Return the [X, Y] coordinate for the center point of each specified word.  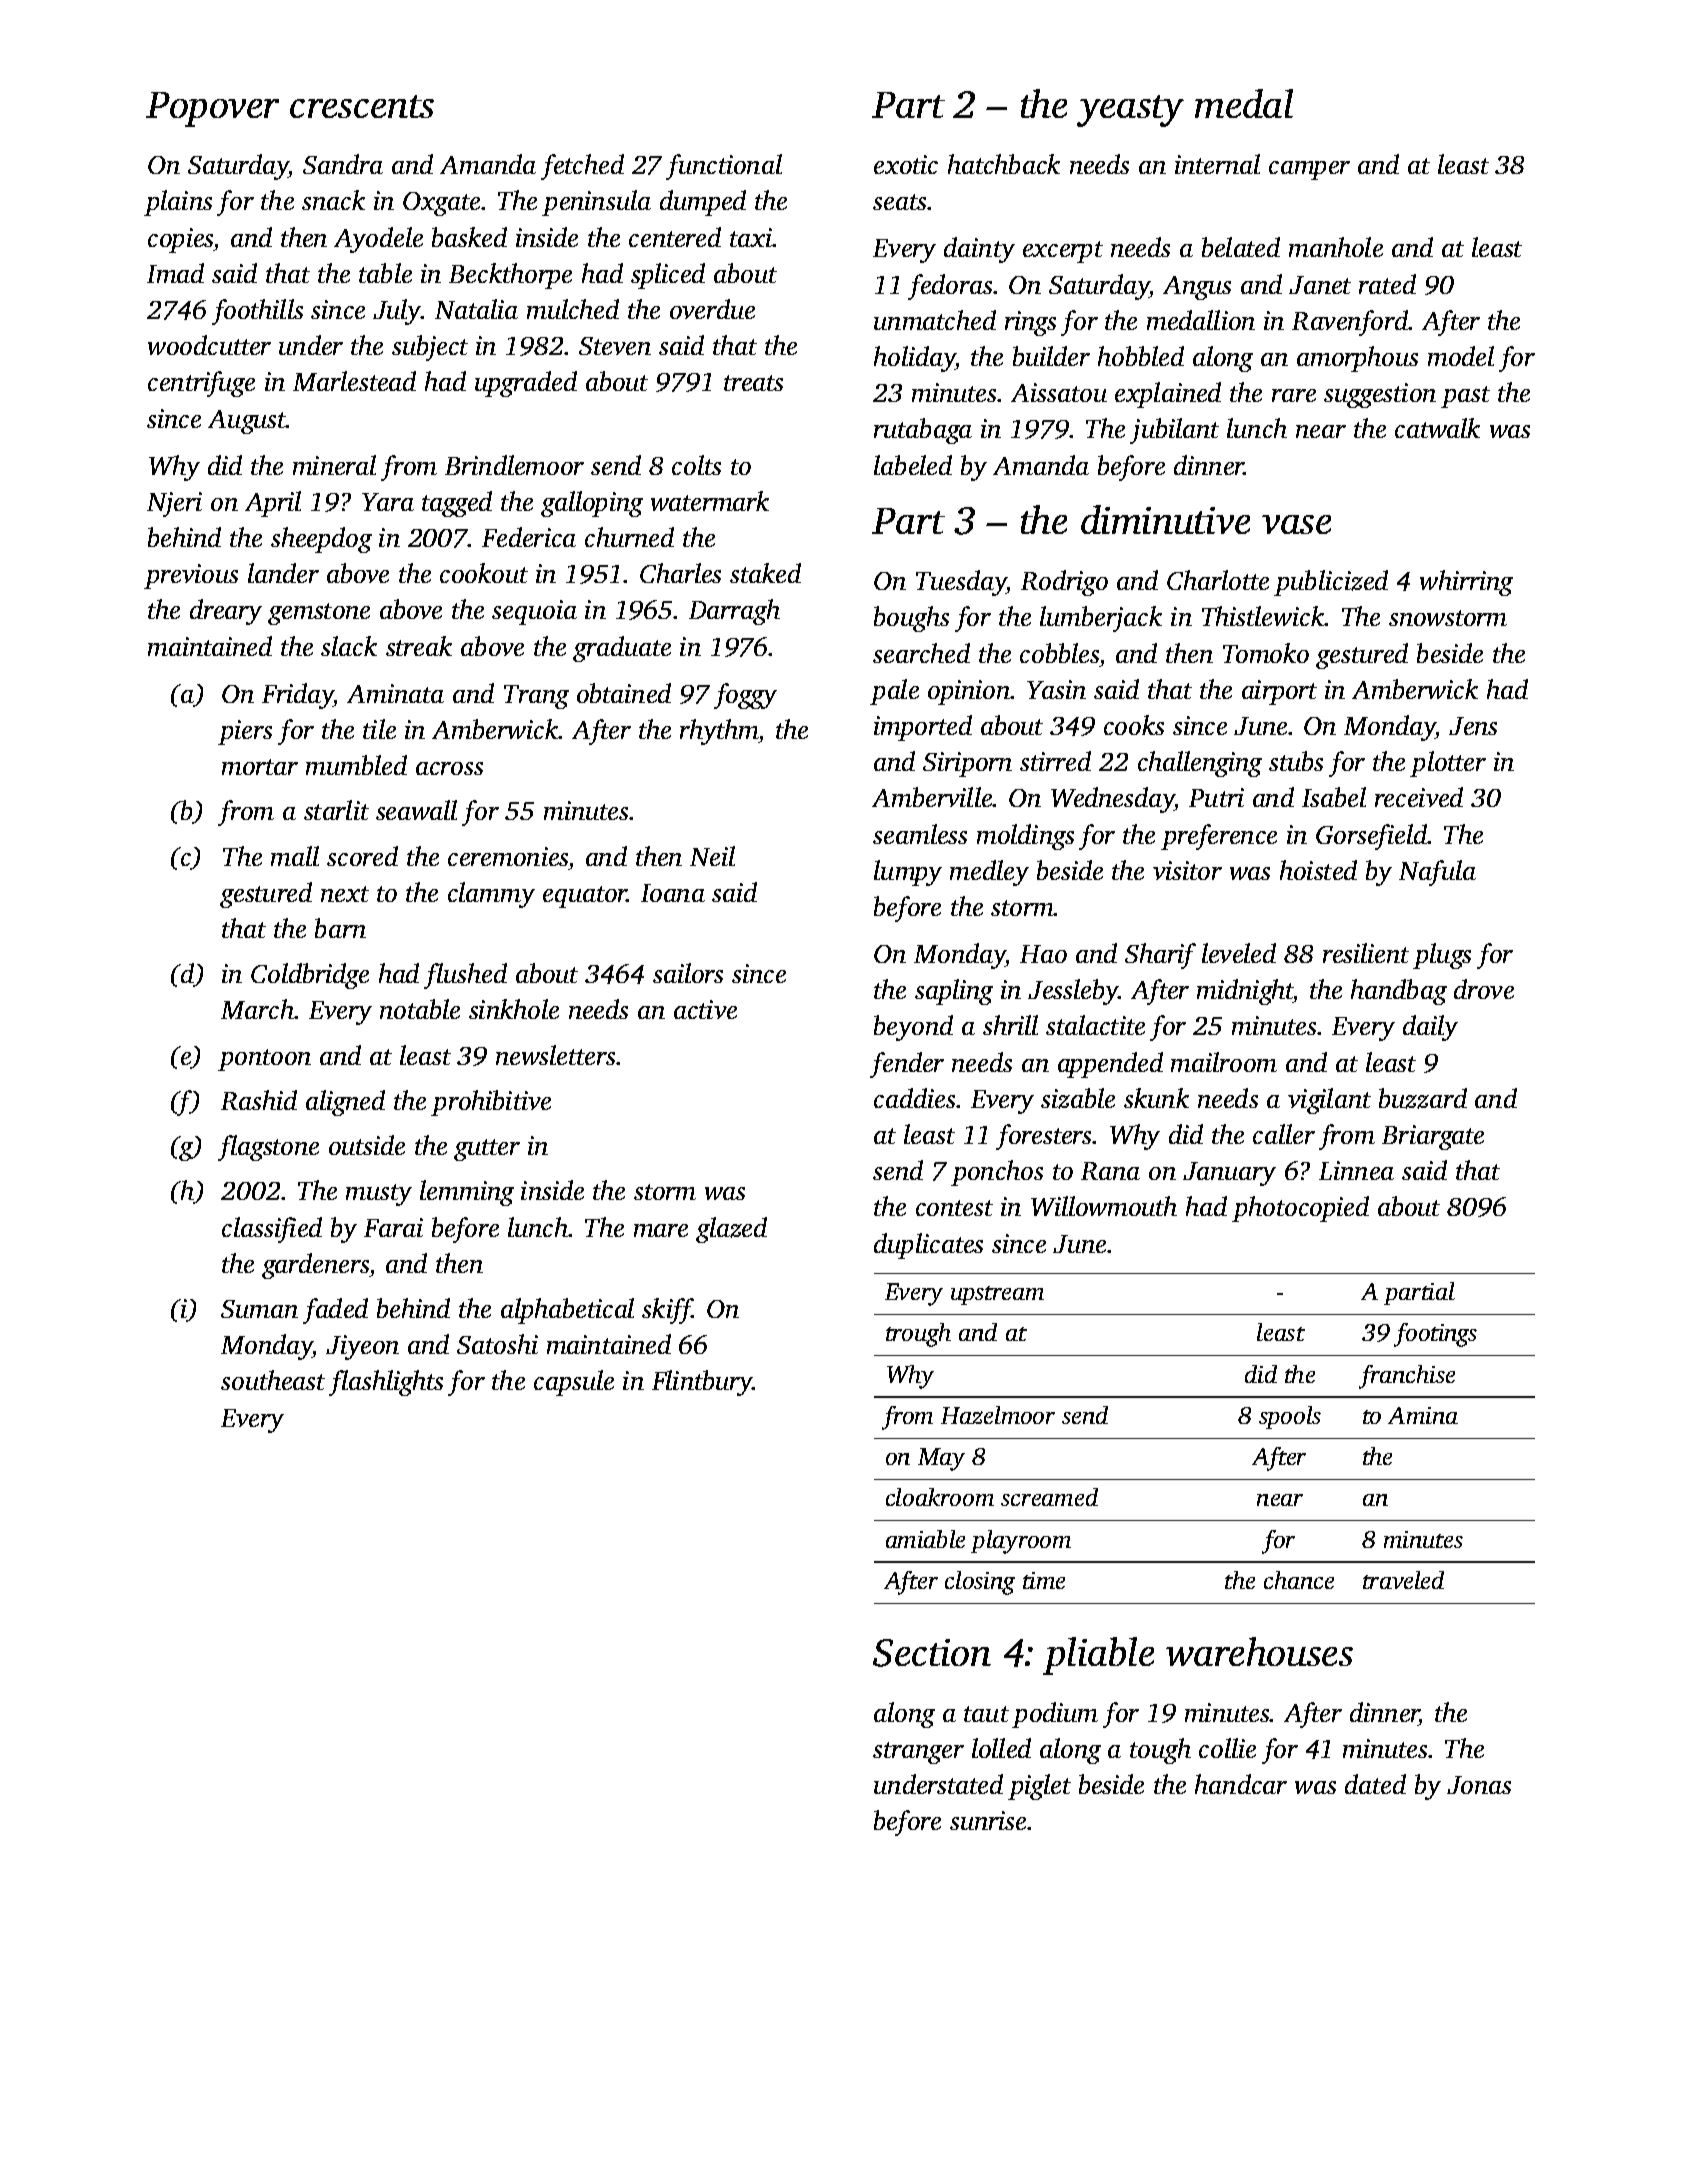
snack [333, 200]
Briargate [1433, 1137]
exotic [906, 164]
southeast [273, 1380]
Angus [1197, 288]
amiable [925, 1539]
